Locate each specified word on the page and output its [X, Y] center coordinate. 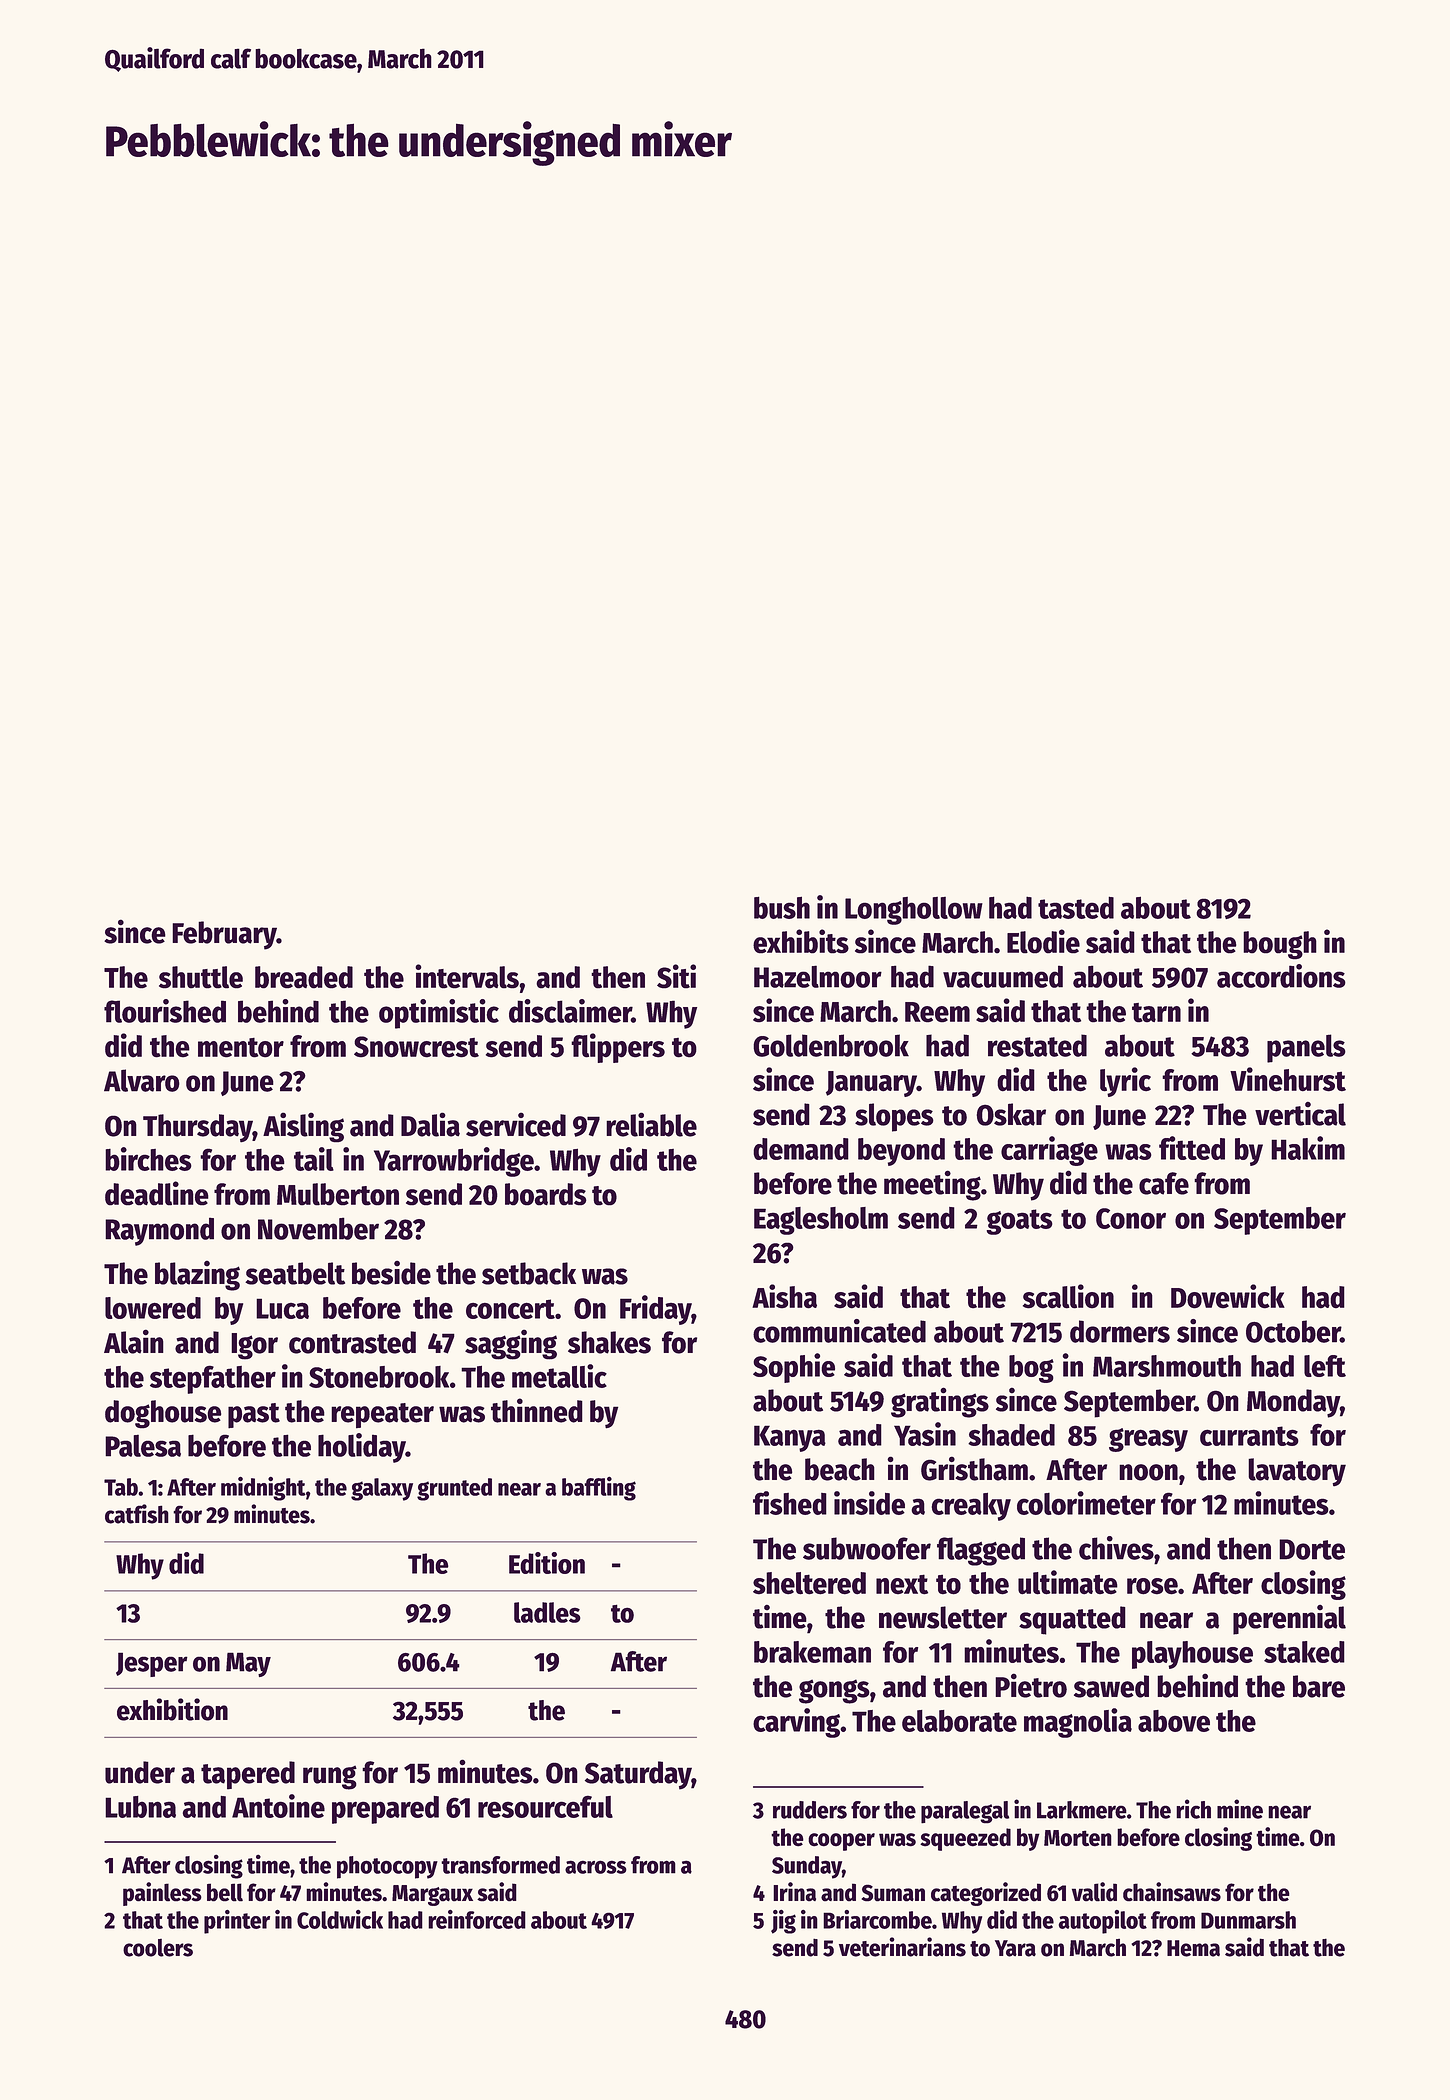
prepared [385, 1810]
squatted [1072, 1620]
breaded [304, 977]
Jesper [152, 1664]
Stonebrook [379, 1377]
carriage [1049, 1151]
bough [1280, 945]
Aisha [784, 1296]
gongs [834, 1691]
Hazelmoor [818, 976]
